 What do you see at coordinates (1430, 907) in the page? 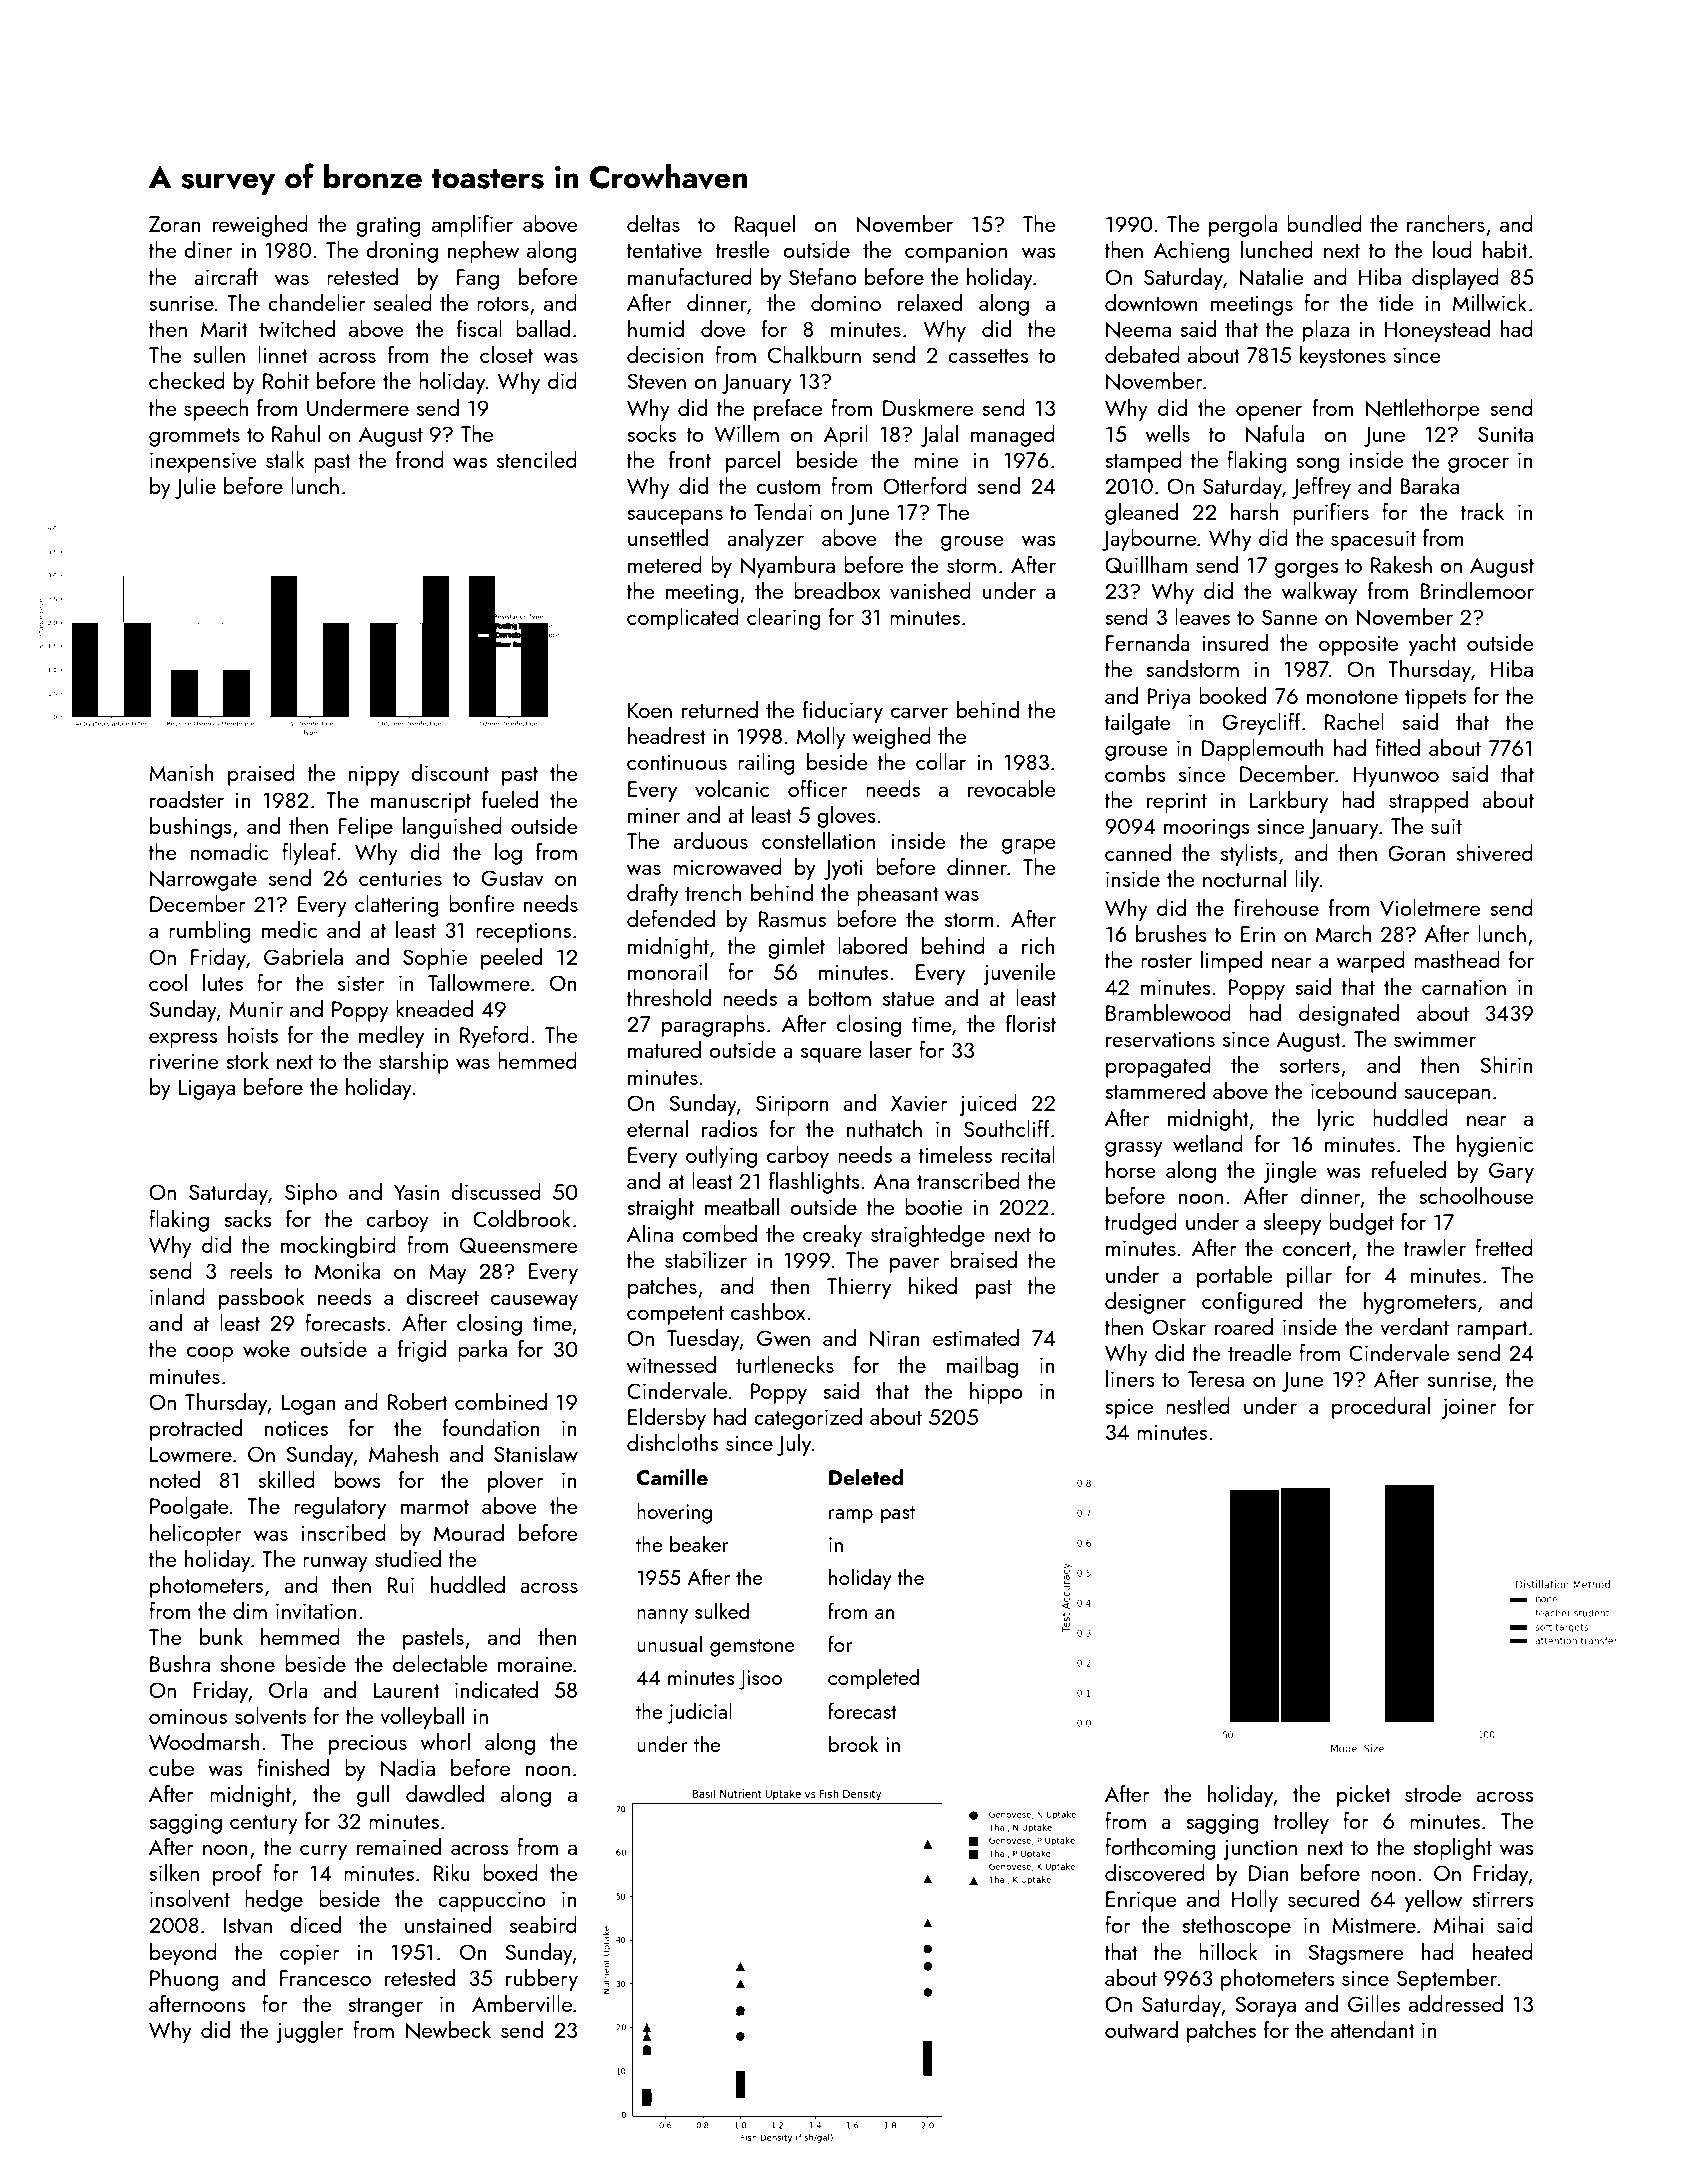
I see `Violetmere` at bounding box center [1430, 907].
